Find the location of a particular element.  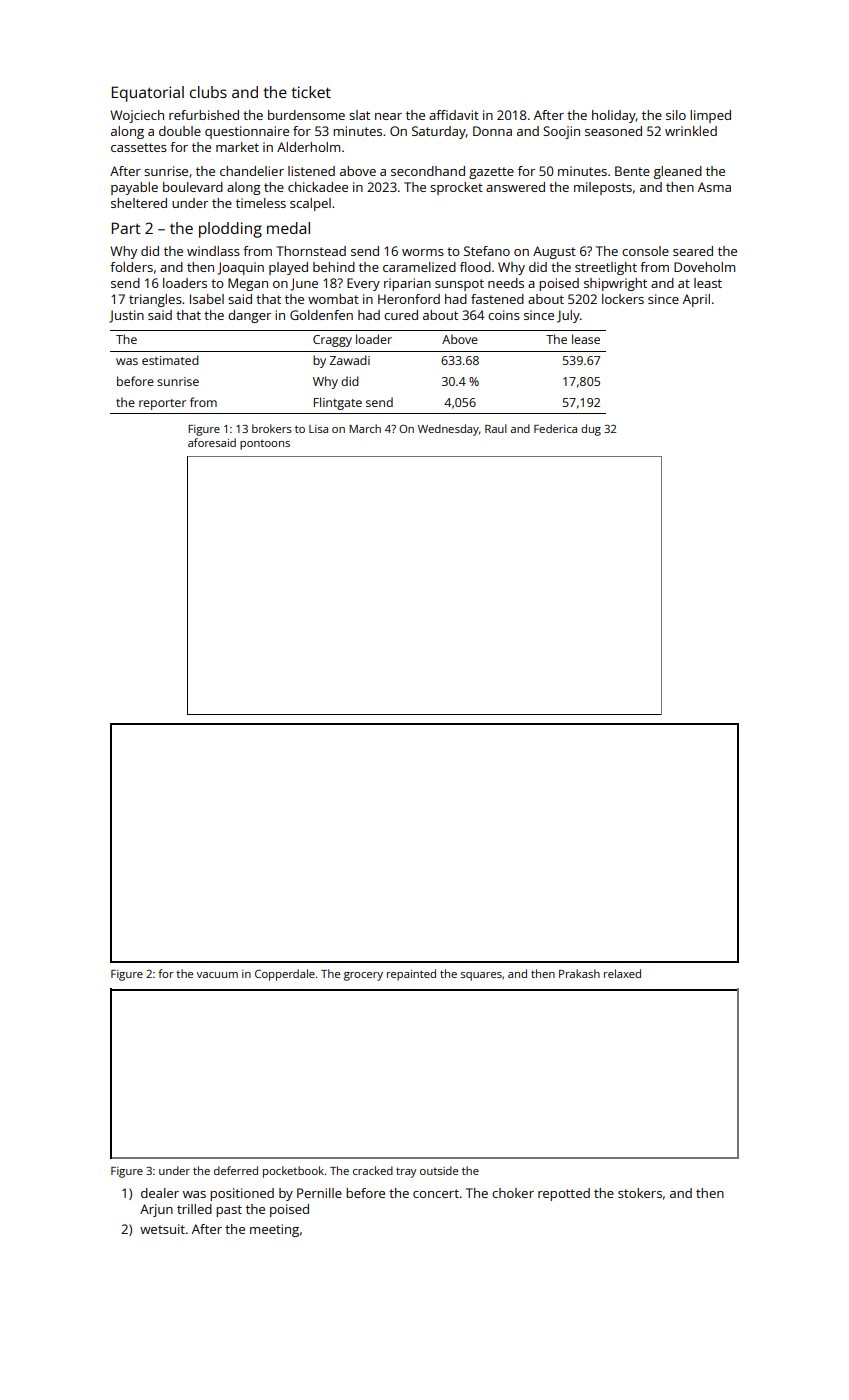

cassettes is located at coordinates (139, 147).
